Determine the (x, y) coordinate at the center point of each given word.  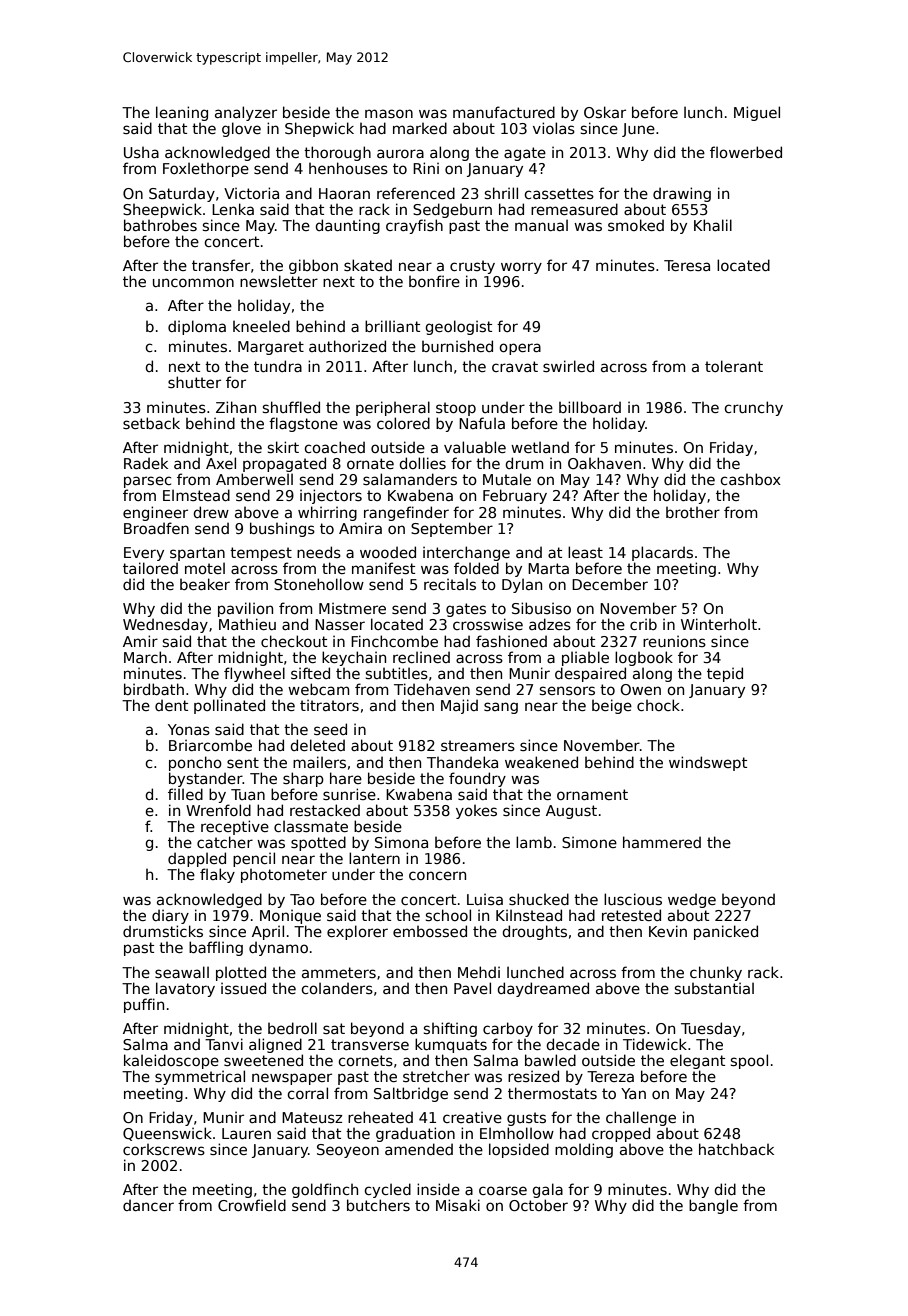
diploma (197, 327)
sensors (567, 690)
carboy (508, 1029)
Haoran (344, 193)
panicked (726, 932)
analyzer (246, 113)
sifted (310, 673)
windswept (708, 763)
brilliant (392, 326)
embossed (430, 931)
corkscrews (164, 1149)
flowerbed (746, 152)
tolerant (734, 366)
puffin (144, 1005)
